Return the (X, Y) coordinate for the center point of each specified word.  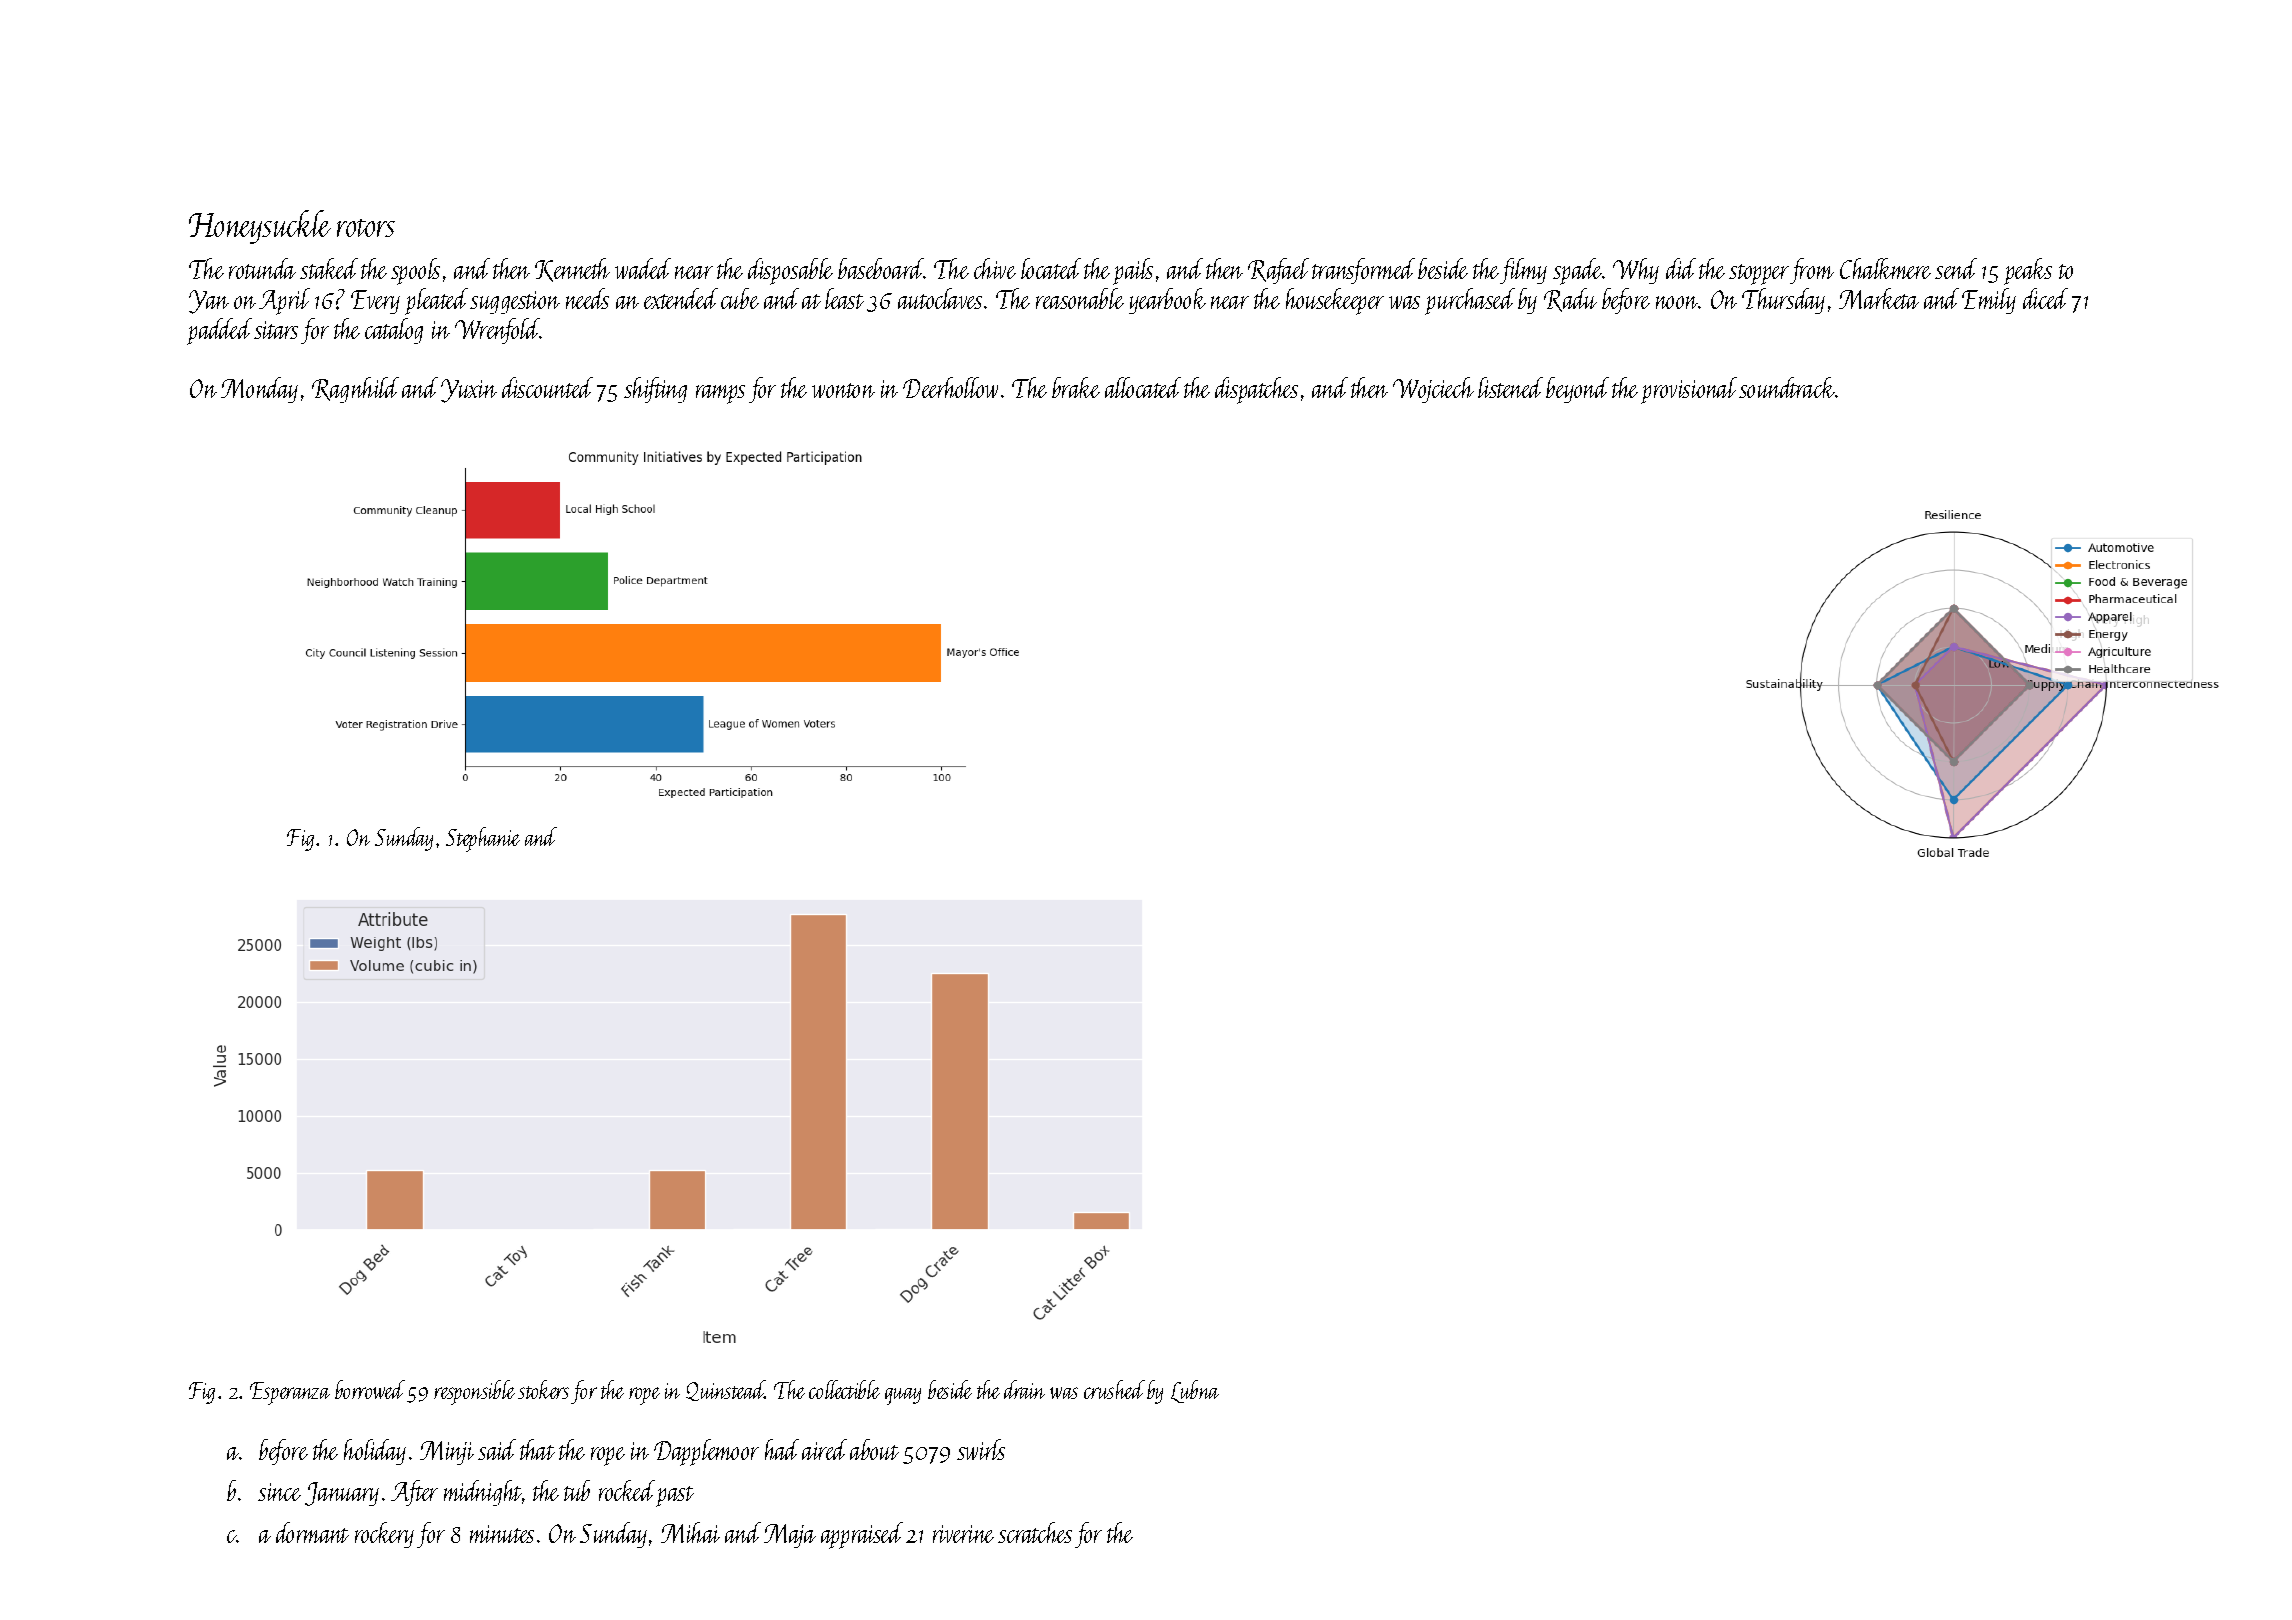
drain (1024, 1389)
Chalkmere (1885, 268)
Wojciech (1433, 390)
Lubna (1195, 1391)
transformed (1363, 271)
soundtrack (1787, 387)
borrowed (370, 1389)
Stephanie (483, 839)
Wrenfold (497, 331)
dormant (312, 1532)
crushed (1114, 1389)
